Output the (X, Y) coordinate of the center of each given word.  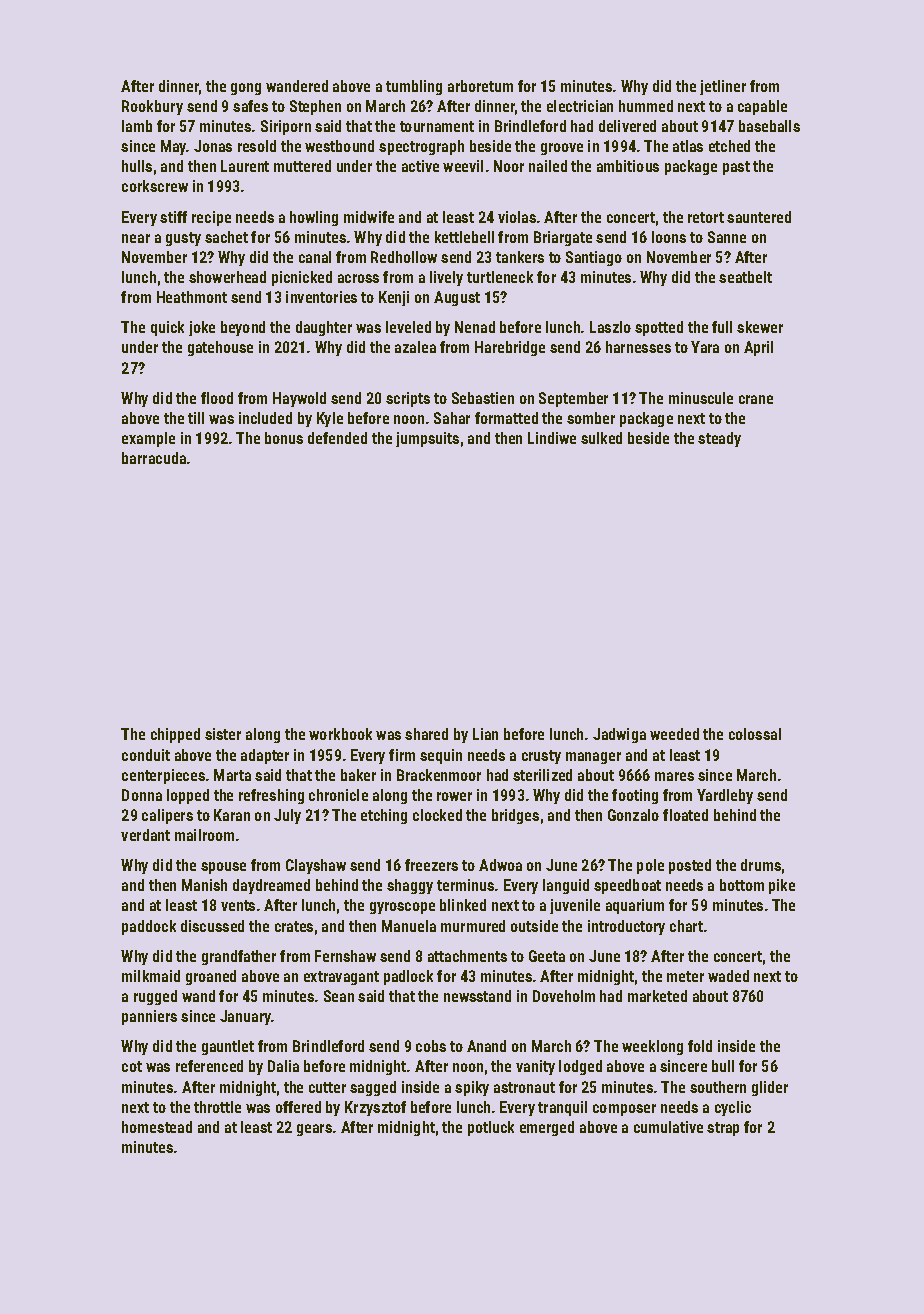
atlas (688, 146)
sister (223, 734)
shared (426, 734)
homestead (157, 1127)
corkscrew (155, 186)
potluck (491, 1128)
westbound (339, 146)
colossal (755, 734)
